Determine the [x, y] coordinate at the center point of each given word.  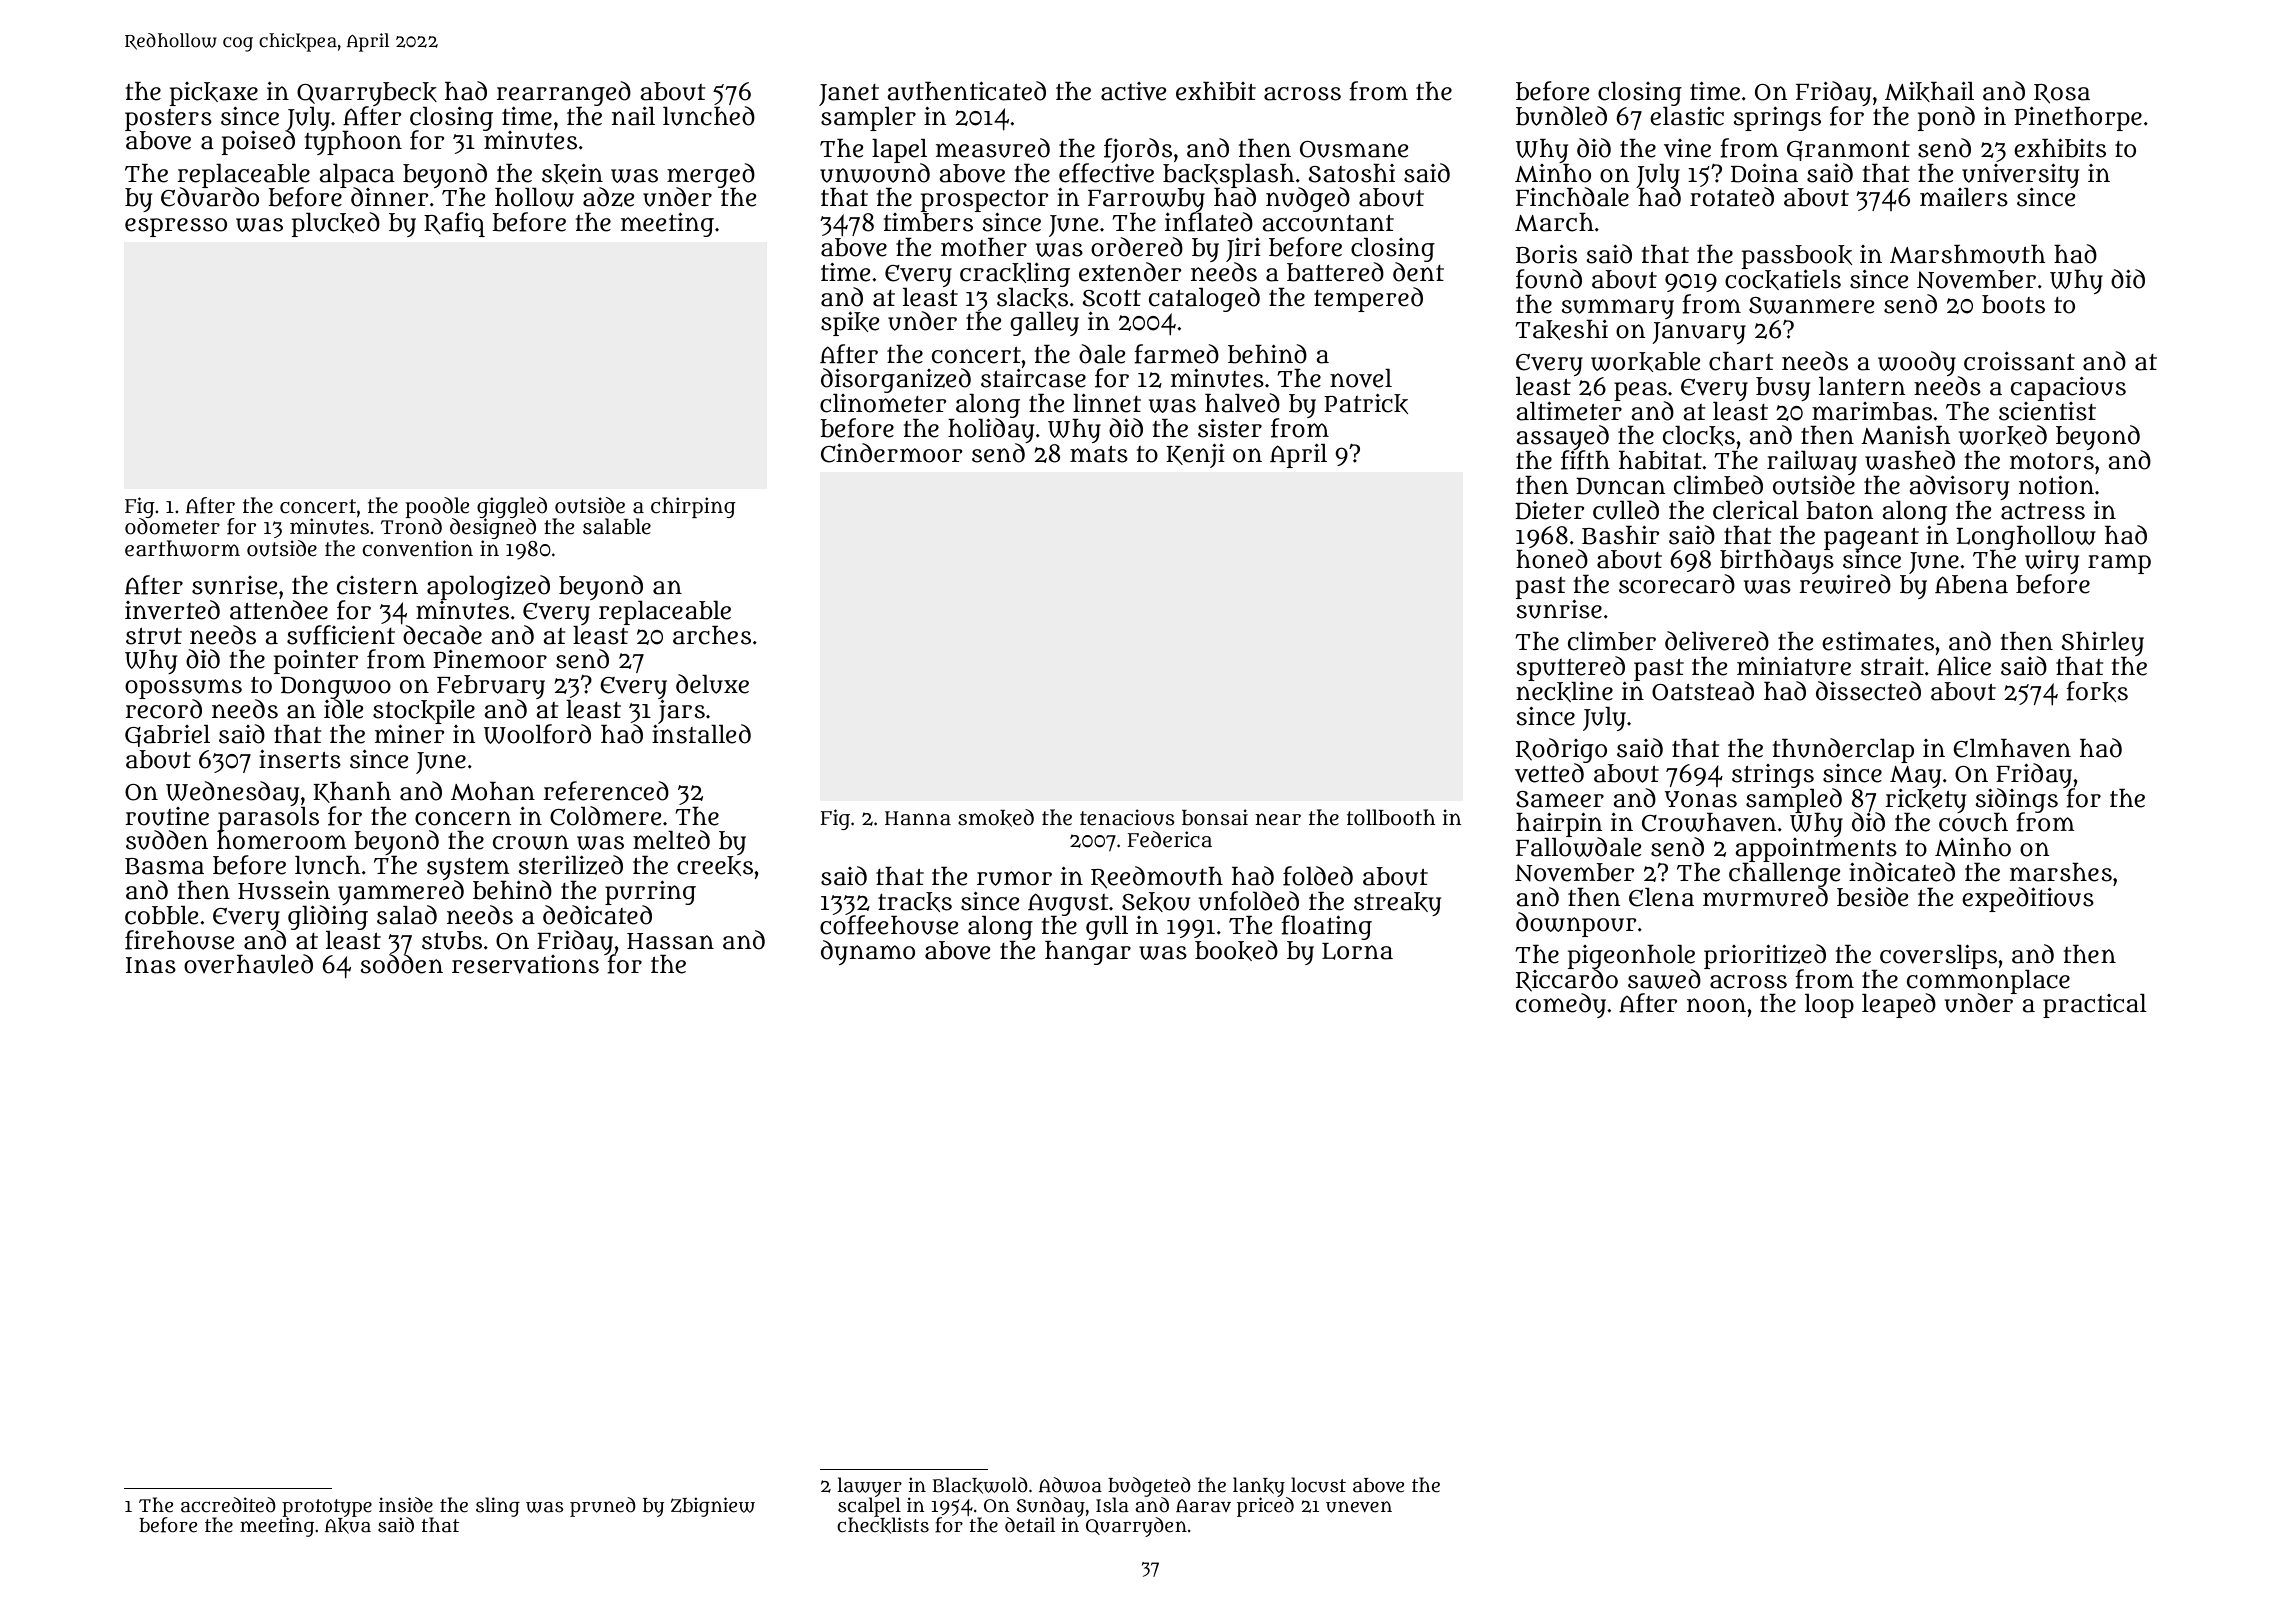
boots [2013, 304]
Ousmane [1354, 149]
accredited [228, 1505]
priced [1265, 1507]
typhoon [353, 143]
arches [712, 635]
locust [1318, 1485]
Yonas [1701, 799]
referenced [606, 791]
